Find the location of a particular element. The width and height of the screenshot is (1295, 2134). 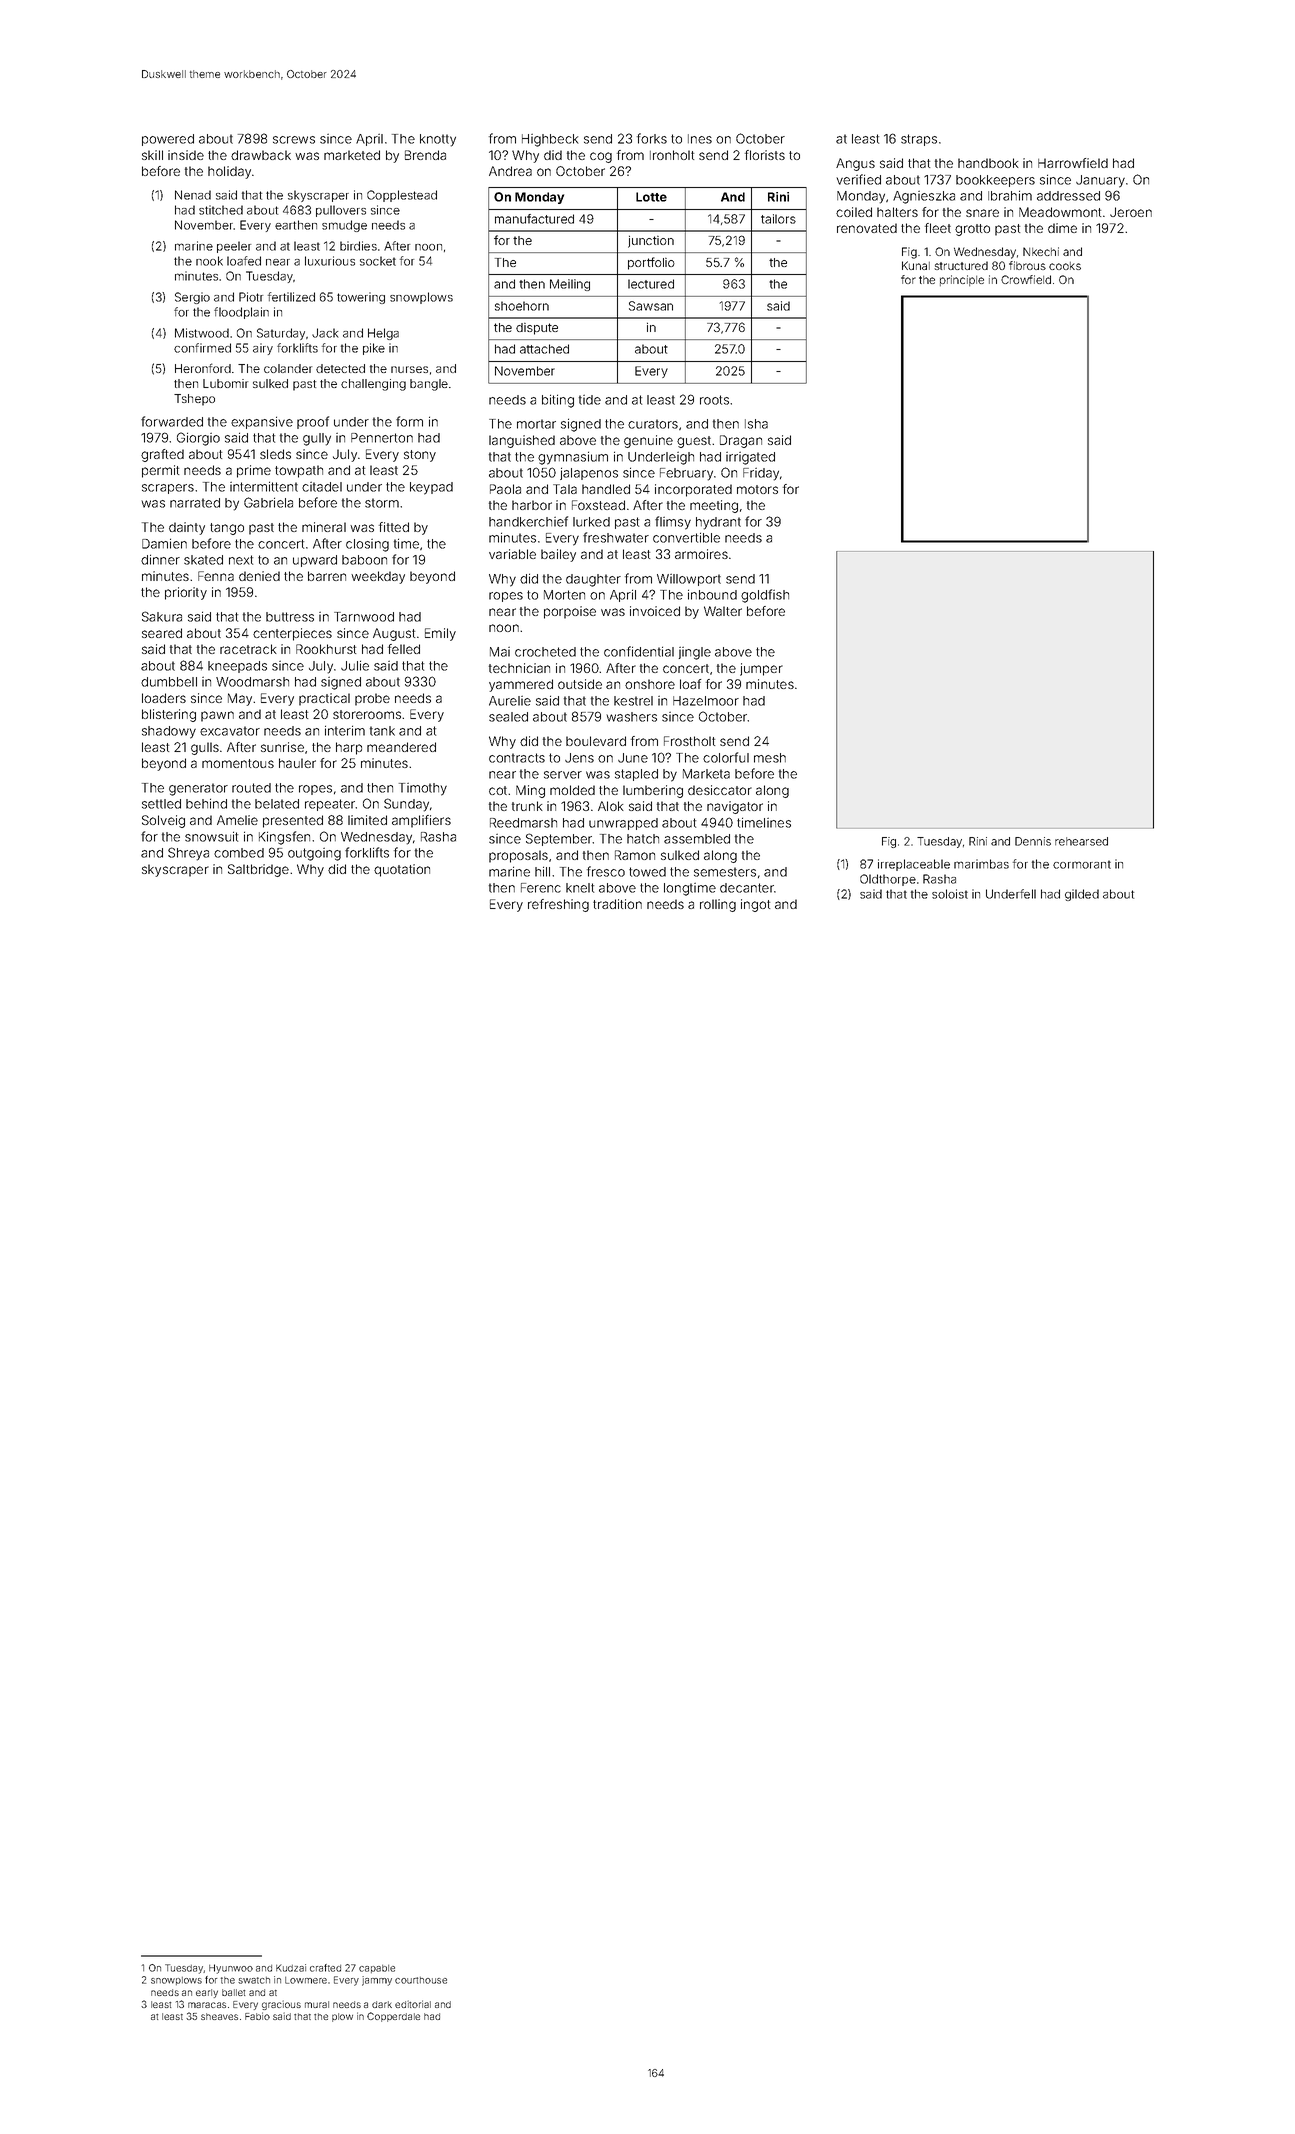

ingot is located at coordinates (755, 905).
